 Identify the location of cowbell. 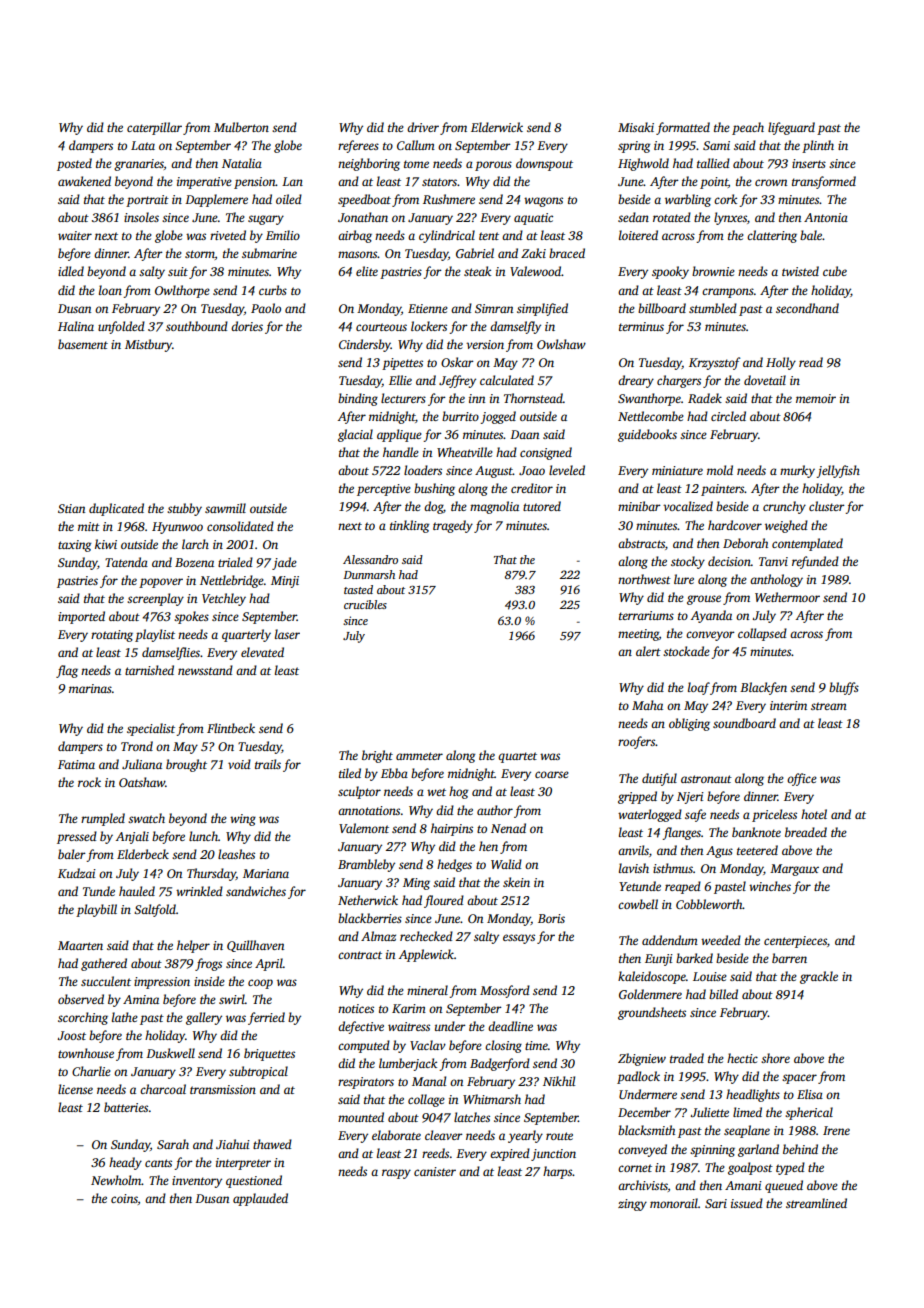
(638, 904).
